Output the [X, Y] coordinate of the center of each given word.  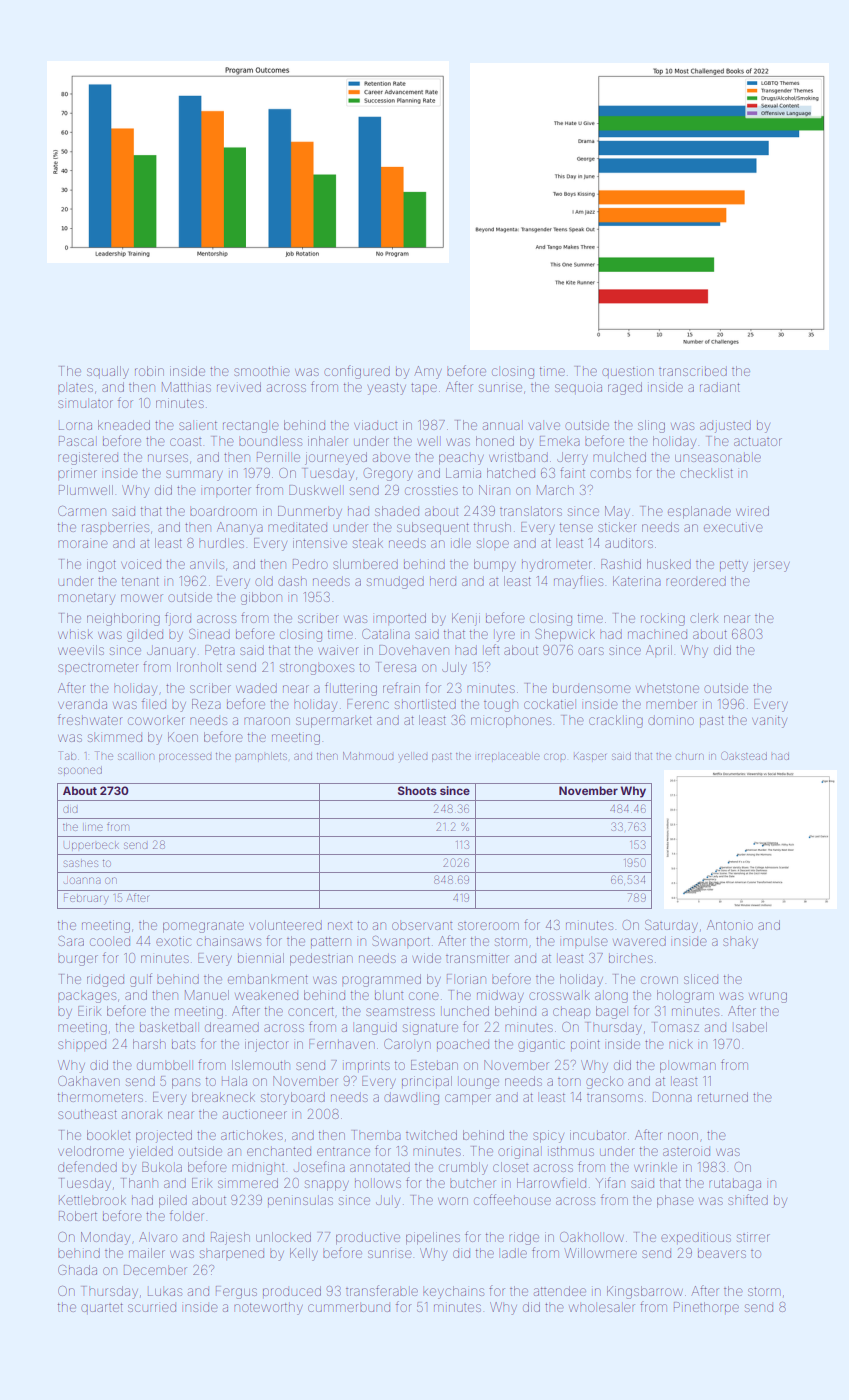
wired [752, 511]
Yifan [610, 1182]
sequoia [578, 388]
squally [108, 372]
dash [292, 581]
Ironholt [199, 667]
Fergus [236, 1292]
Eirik [89, 1011]
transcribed [693, 371]
